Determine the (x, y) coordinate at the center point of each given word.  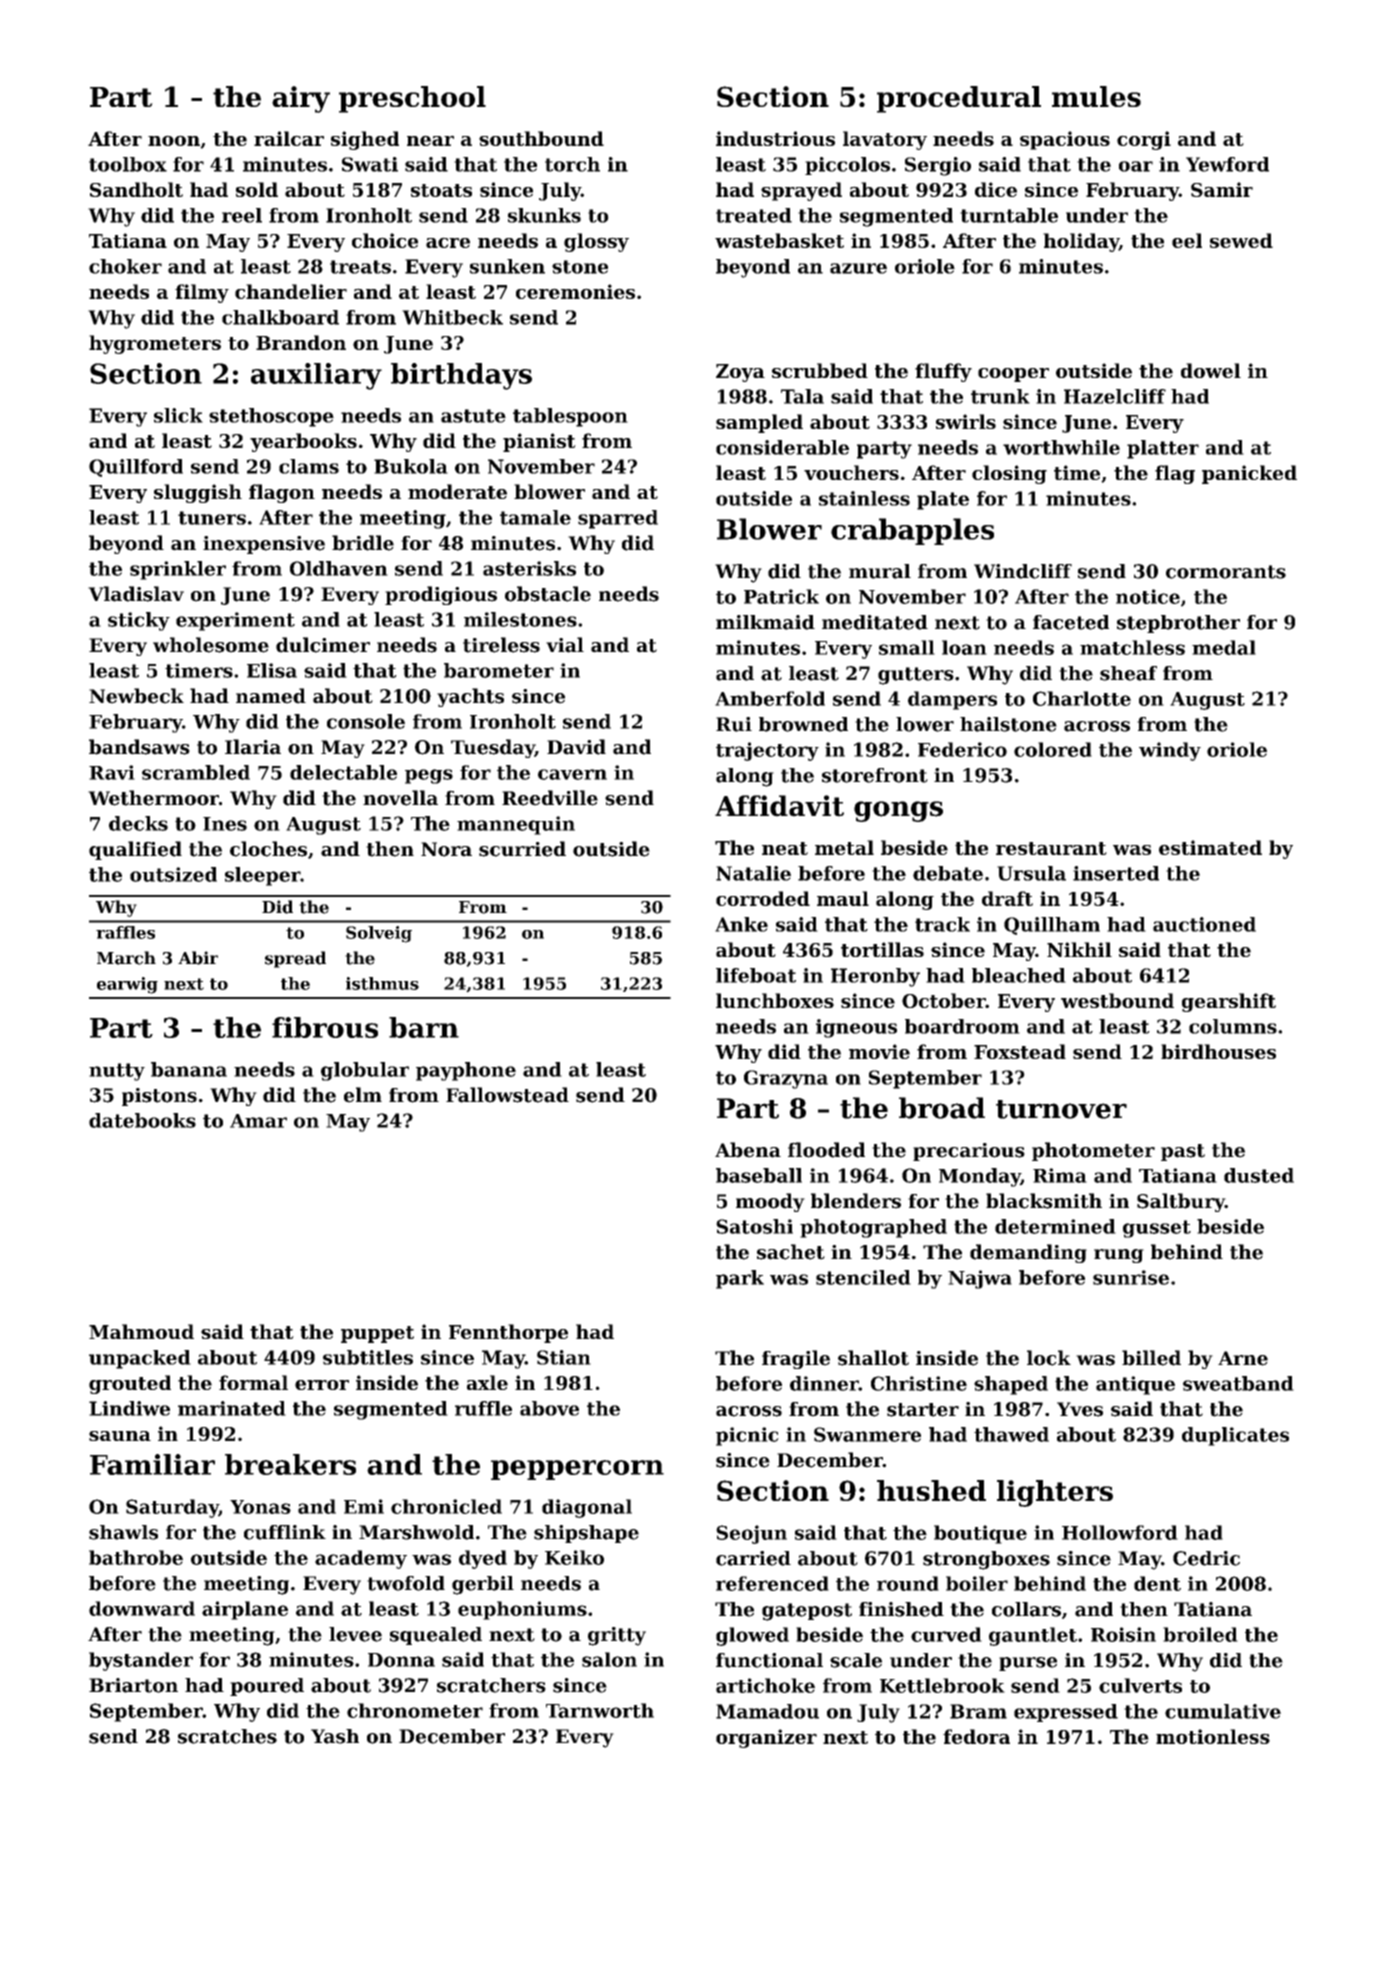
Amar (258, 1121)
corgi (1144, 140)
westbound (1117, 1000)
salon (609, 1659)
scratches (227, 1736)
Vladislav (136, 594)
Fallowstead (507, 1095)
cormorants (1226, 572)
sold (257, 189)
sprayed (801, 191)
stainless (864, 498)
